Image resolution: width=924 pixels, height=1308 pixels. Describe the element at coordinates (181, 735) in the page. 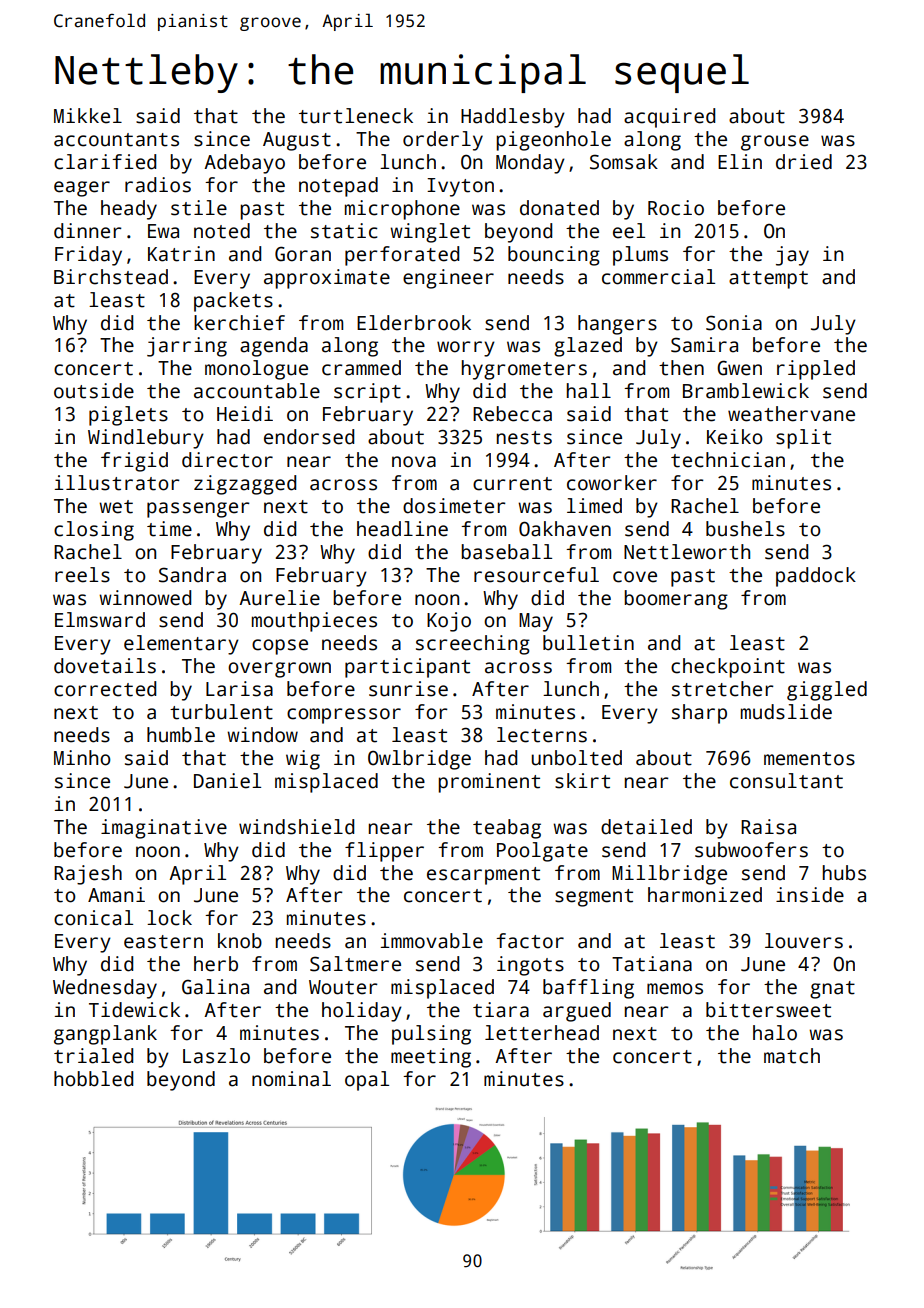

I see `humble` at that location.
